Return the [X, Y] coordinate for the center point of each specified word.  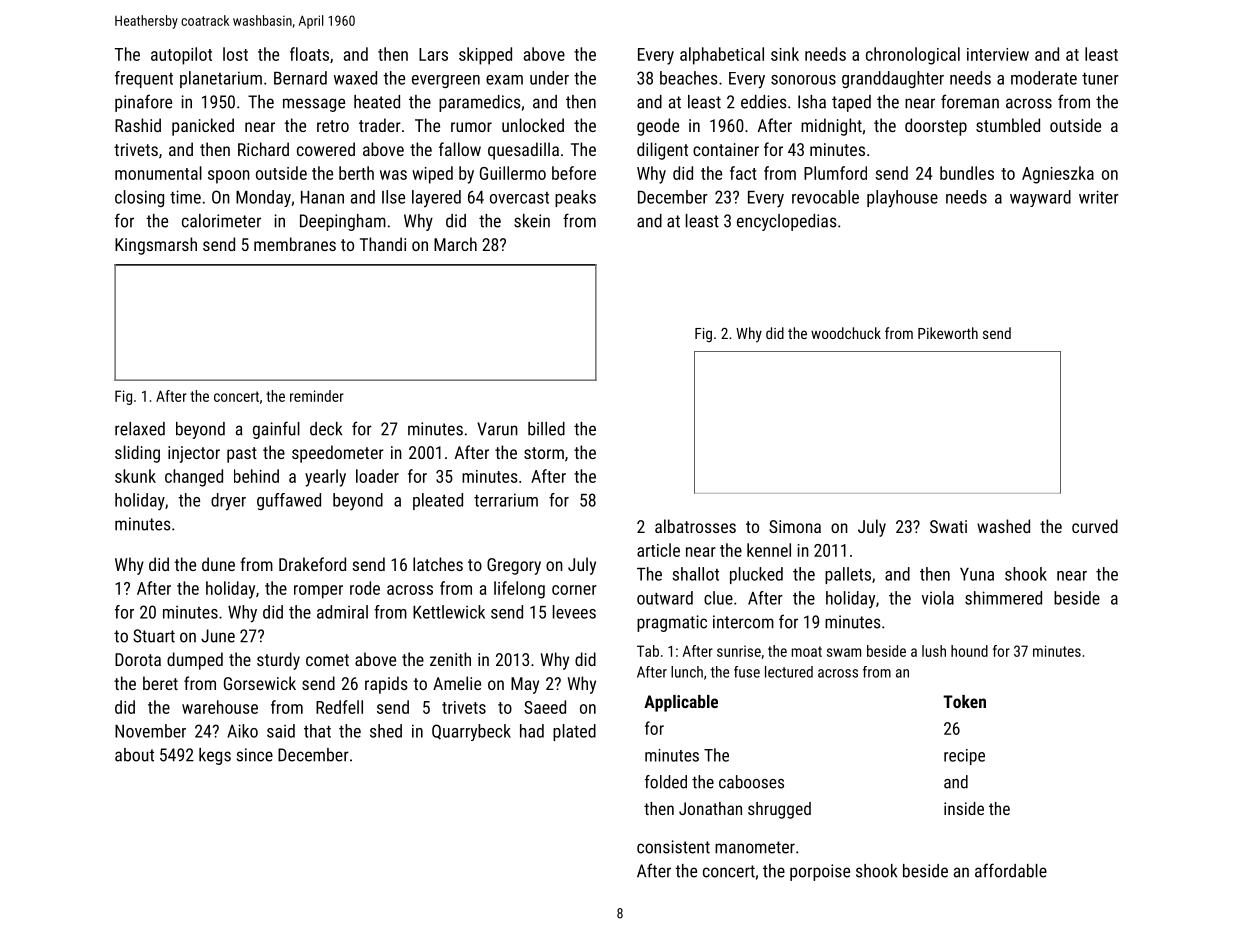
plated [574, 732]
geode [658, 127]
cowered [326, 149]
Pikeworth [948, 333]
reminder [317, 396]
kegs [215, 756]
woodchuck [846, 333]
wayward [1040, 198]
